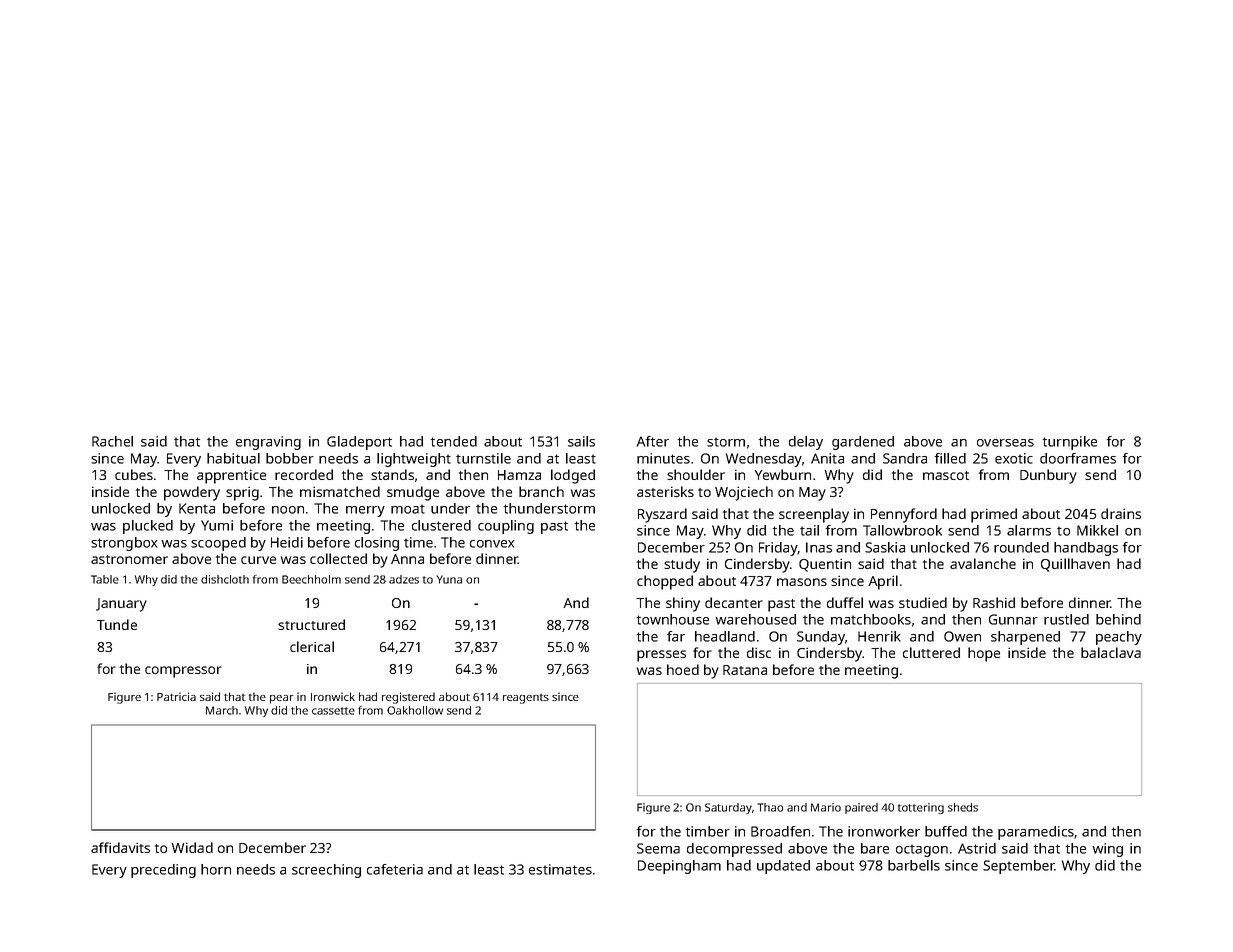 This screenshot has width=1233, height=952. I want to click on Quillhaven, so click(1075, 565).
